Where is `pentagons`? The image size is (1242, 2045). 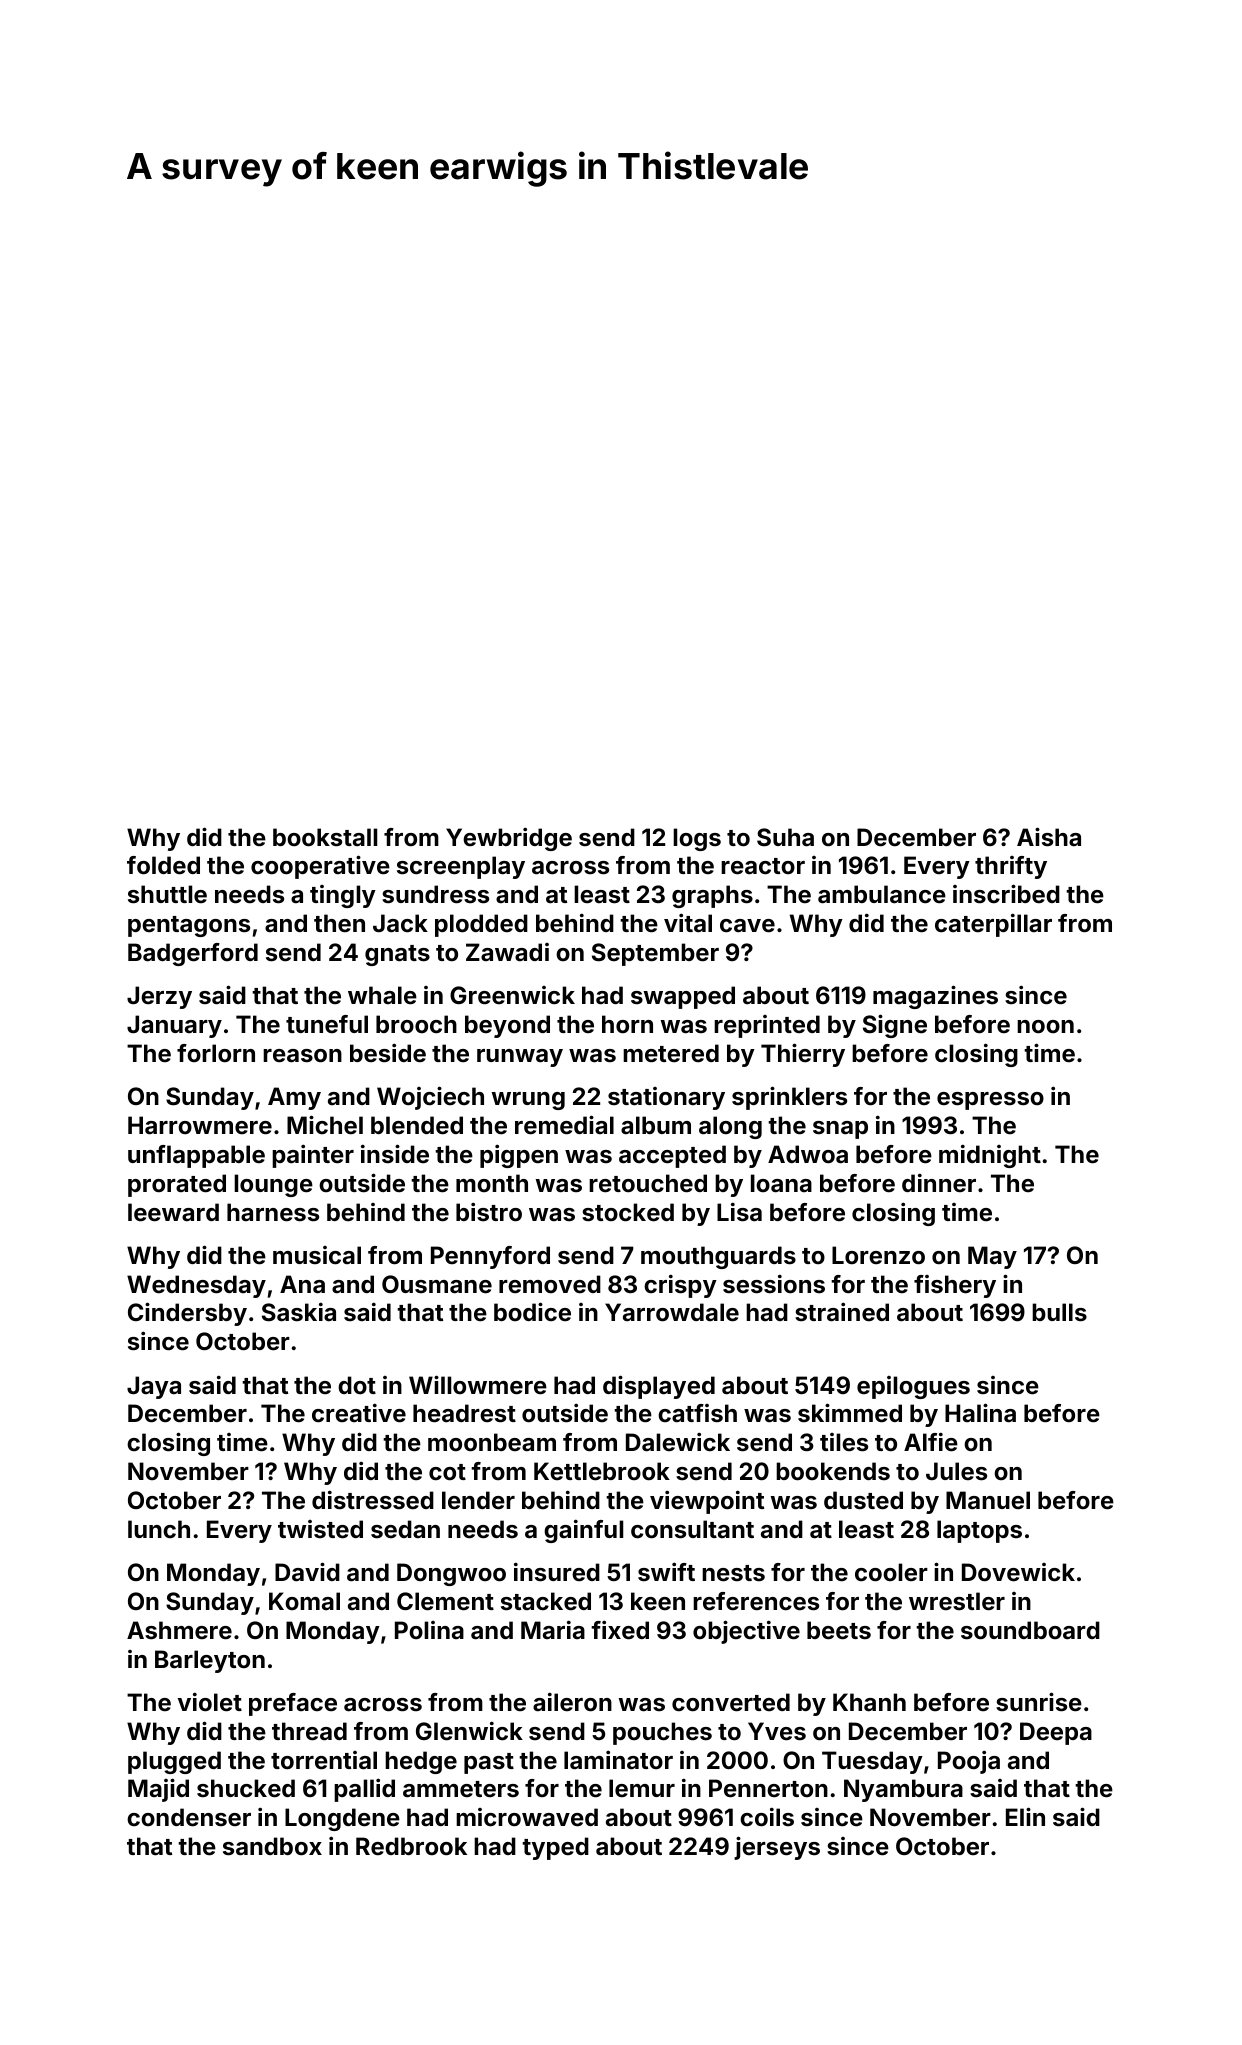
pentagons is located at coordinates (189, 926).
